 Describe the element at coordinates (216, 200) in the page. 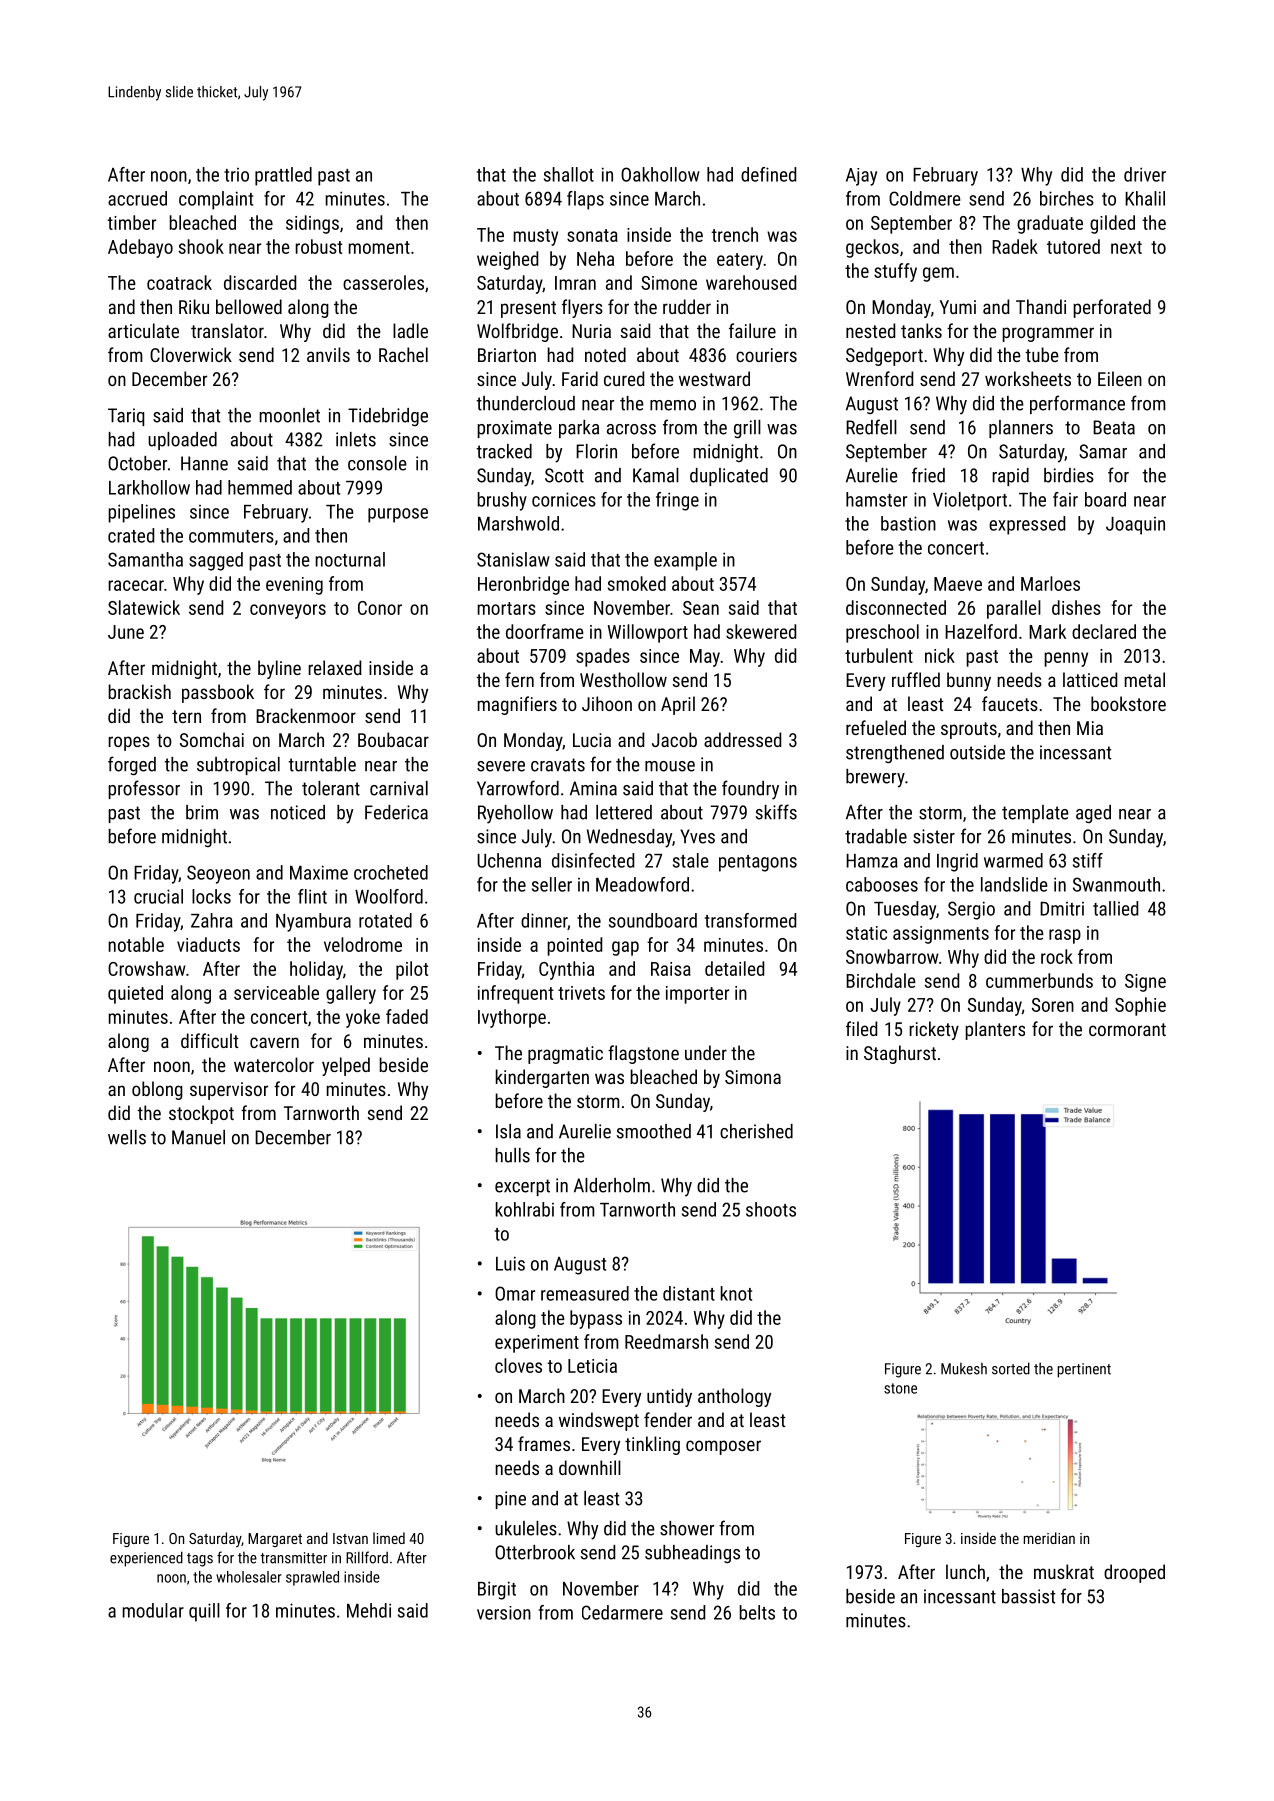

I see `complaint` at that location.
